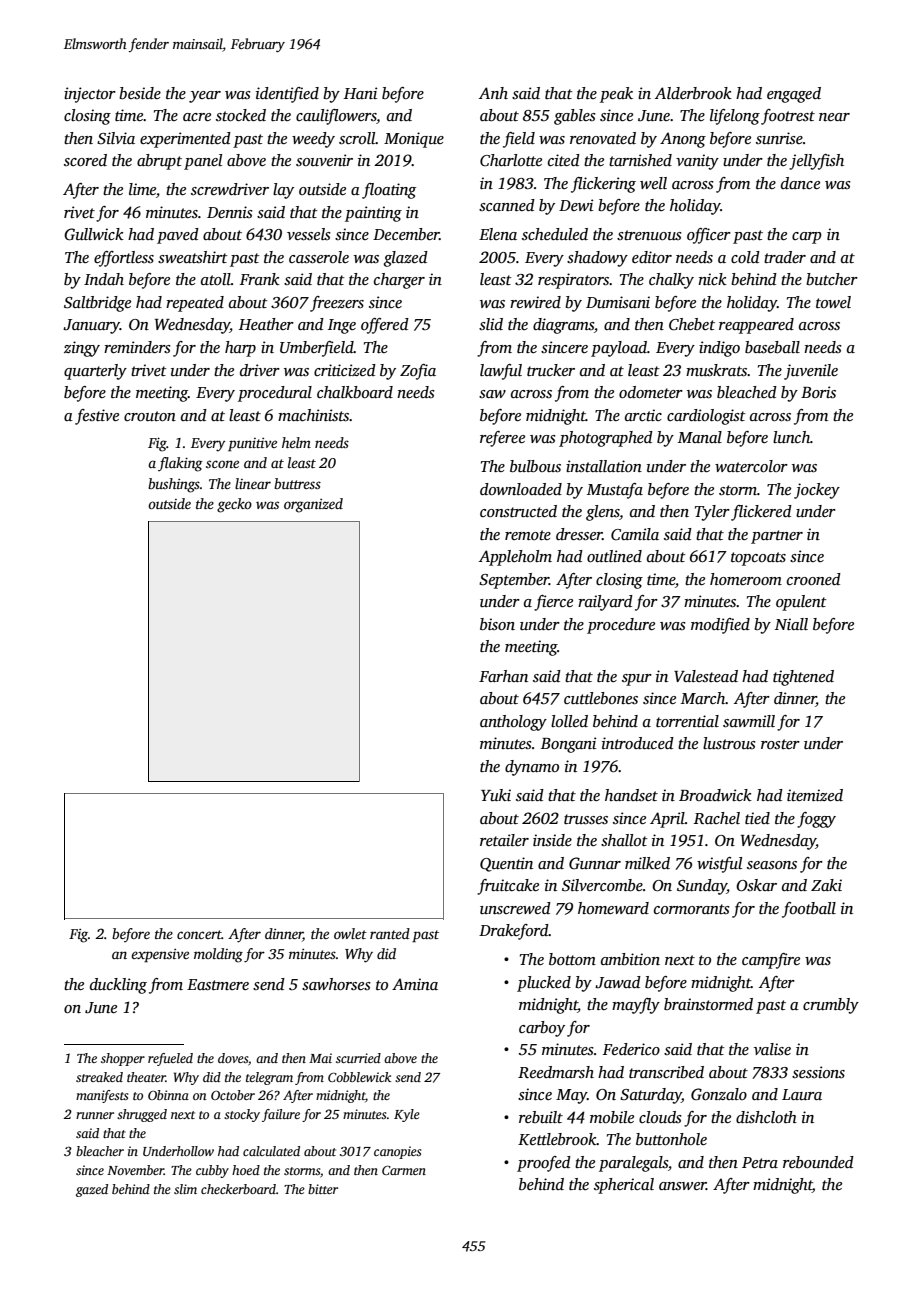  What do you see at coordinates (234, 505) in the screenshot?
I see `gecko` at bounding box center [234, 505].
